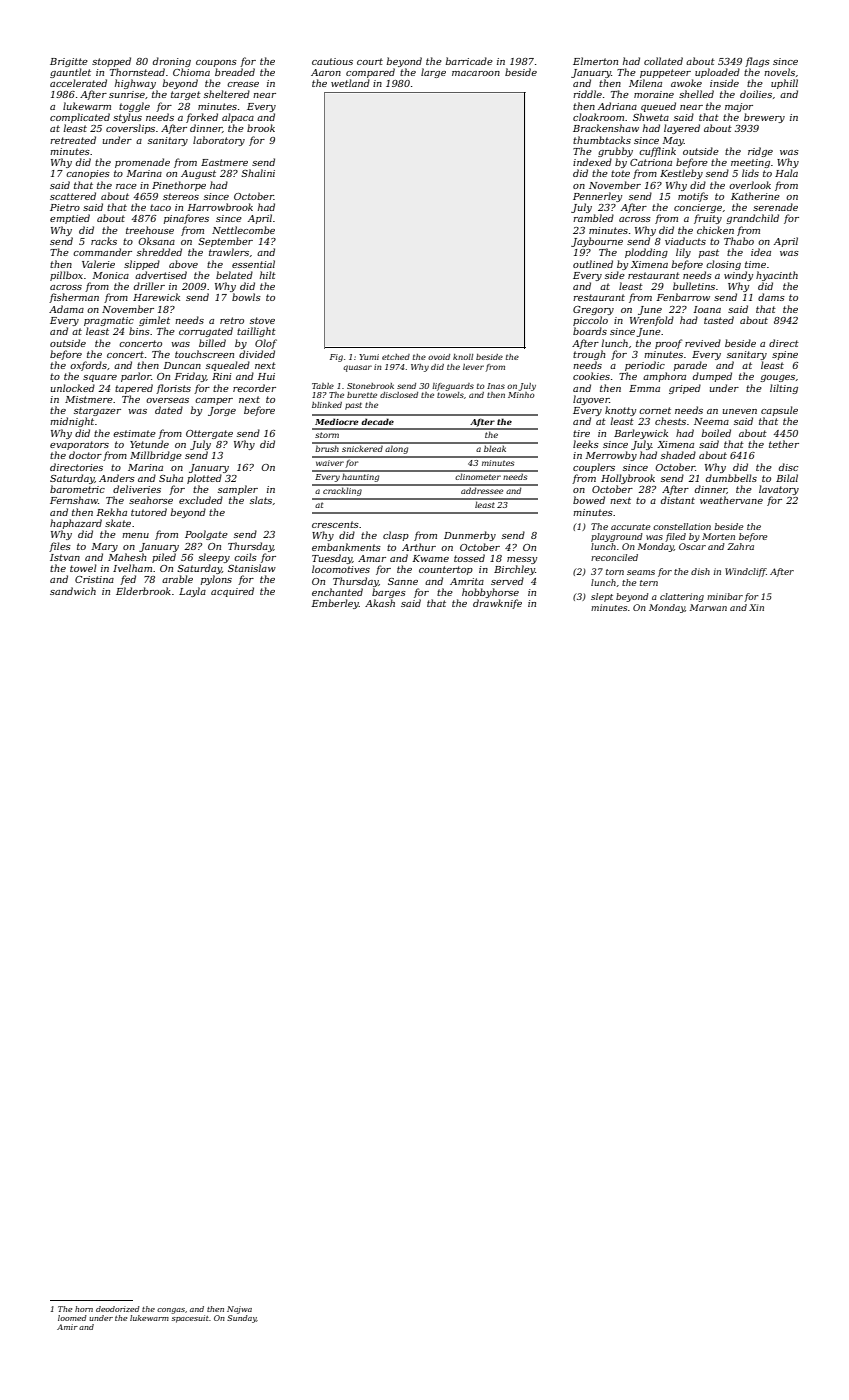 The image size is (849, 1400). What do you see at coordinates (171, 1311) in the screenshot?
I see `congas` at bounding box center [171, 1311].
